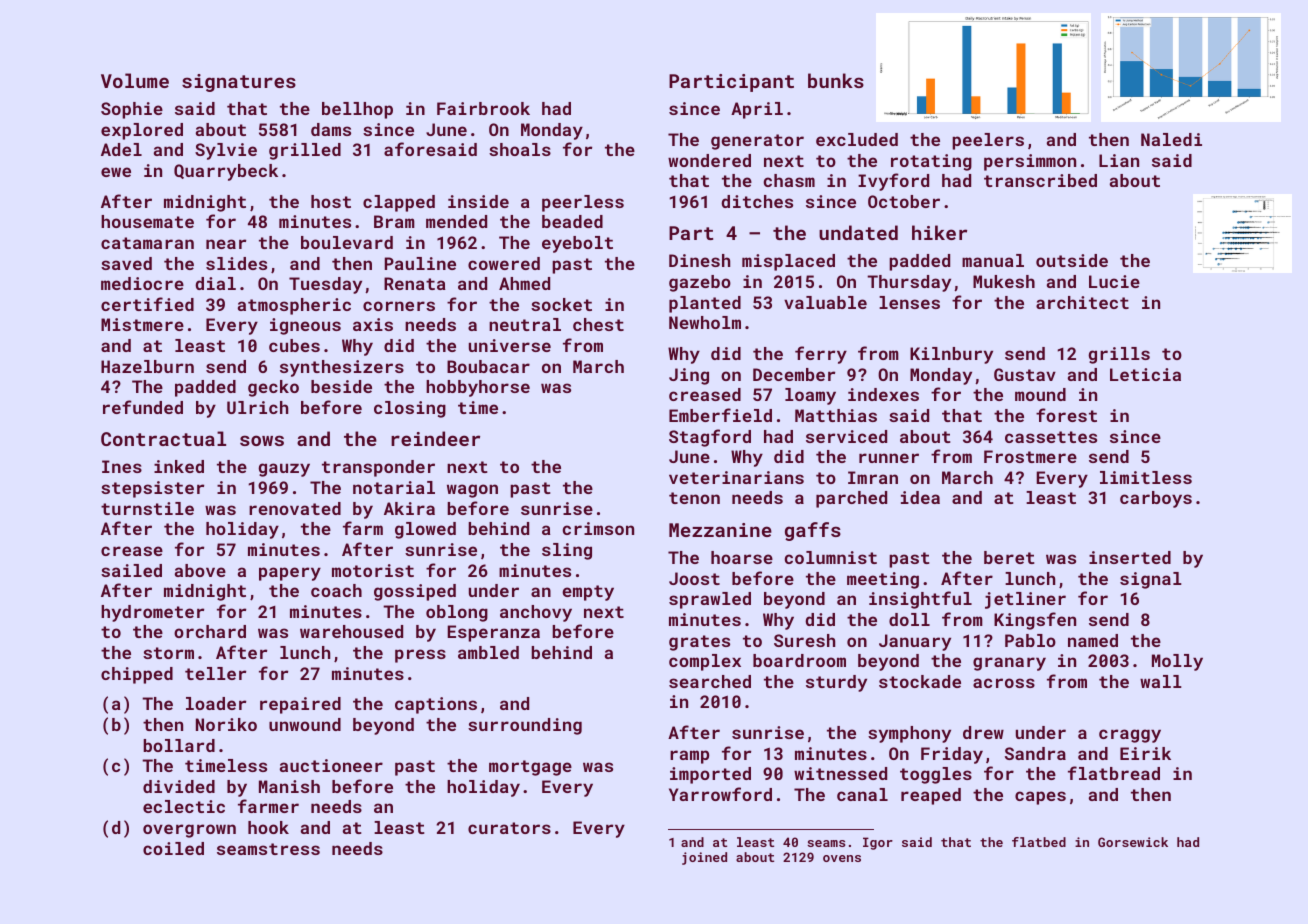 The width and height of the screenshot is (1308, 924). What do you see at coordinates (493, 633) in the screenshot?
I see `Esperanza` at bounding box center [493, 633].
